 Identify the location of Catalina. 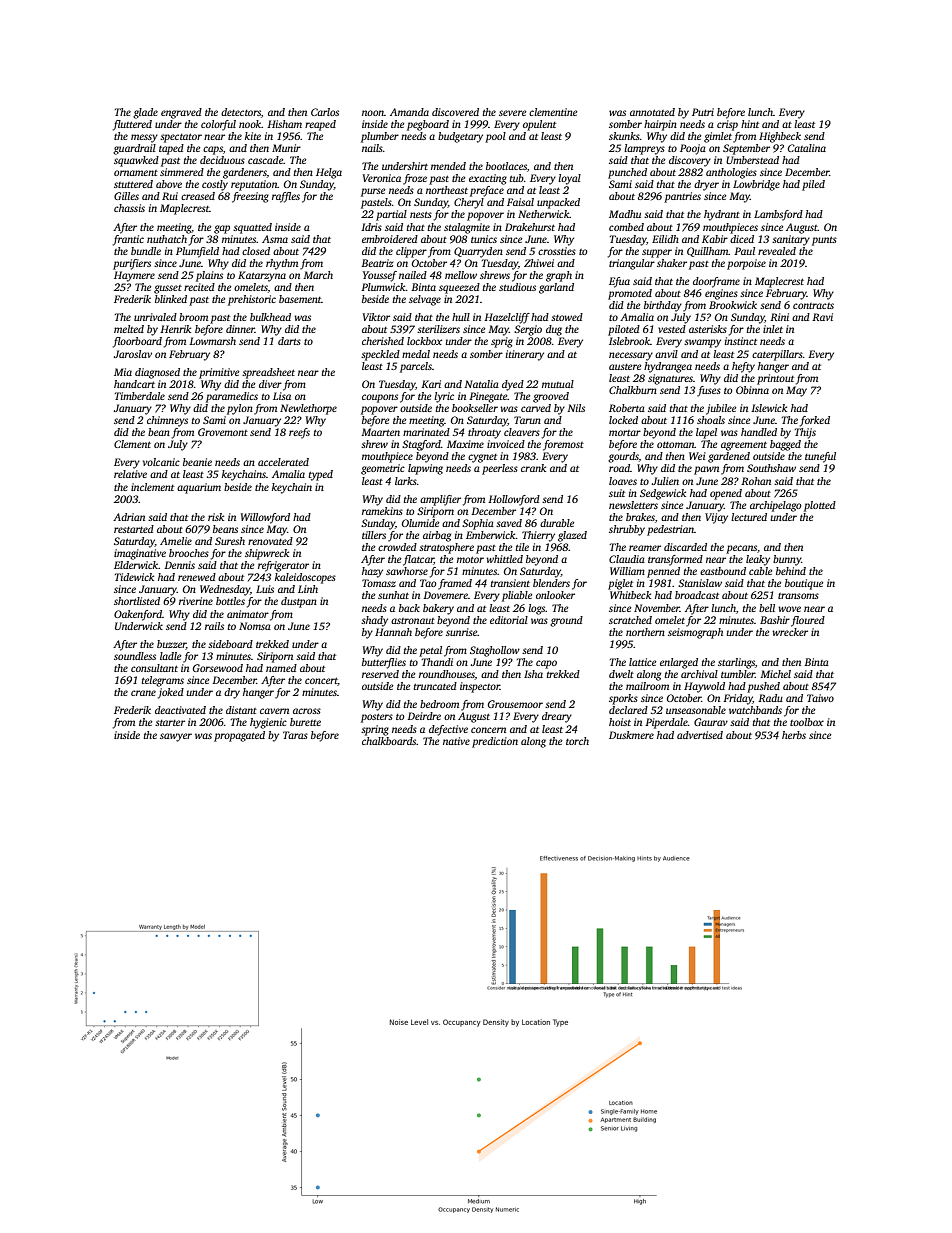
(807, 148).
